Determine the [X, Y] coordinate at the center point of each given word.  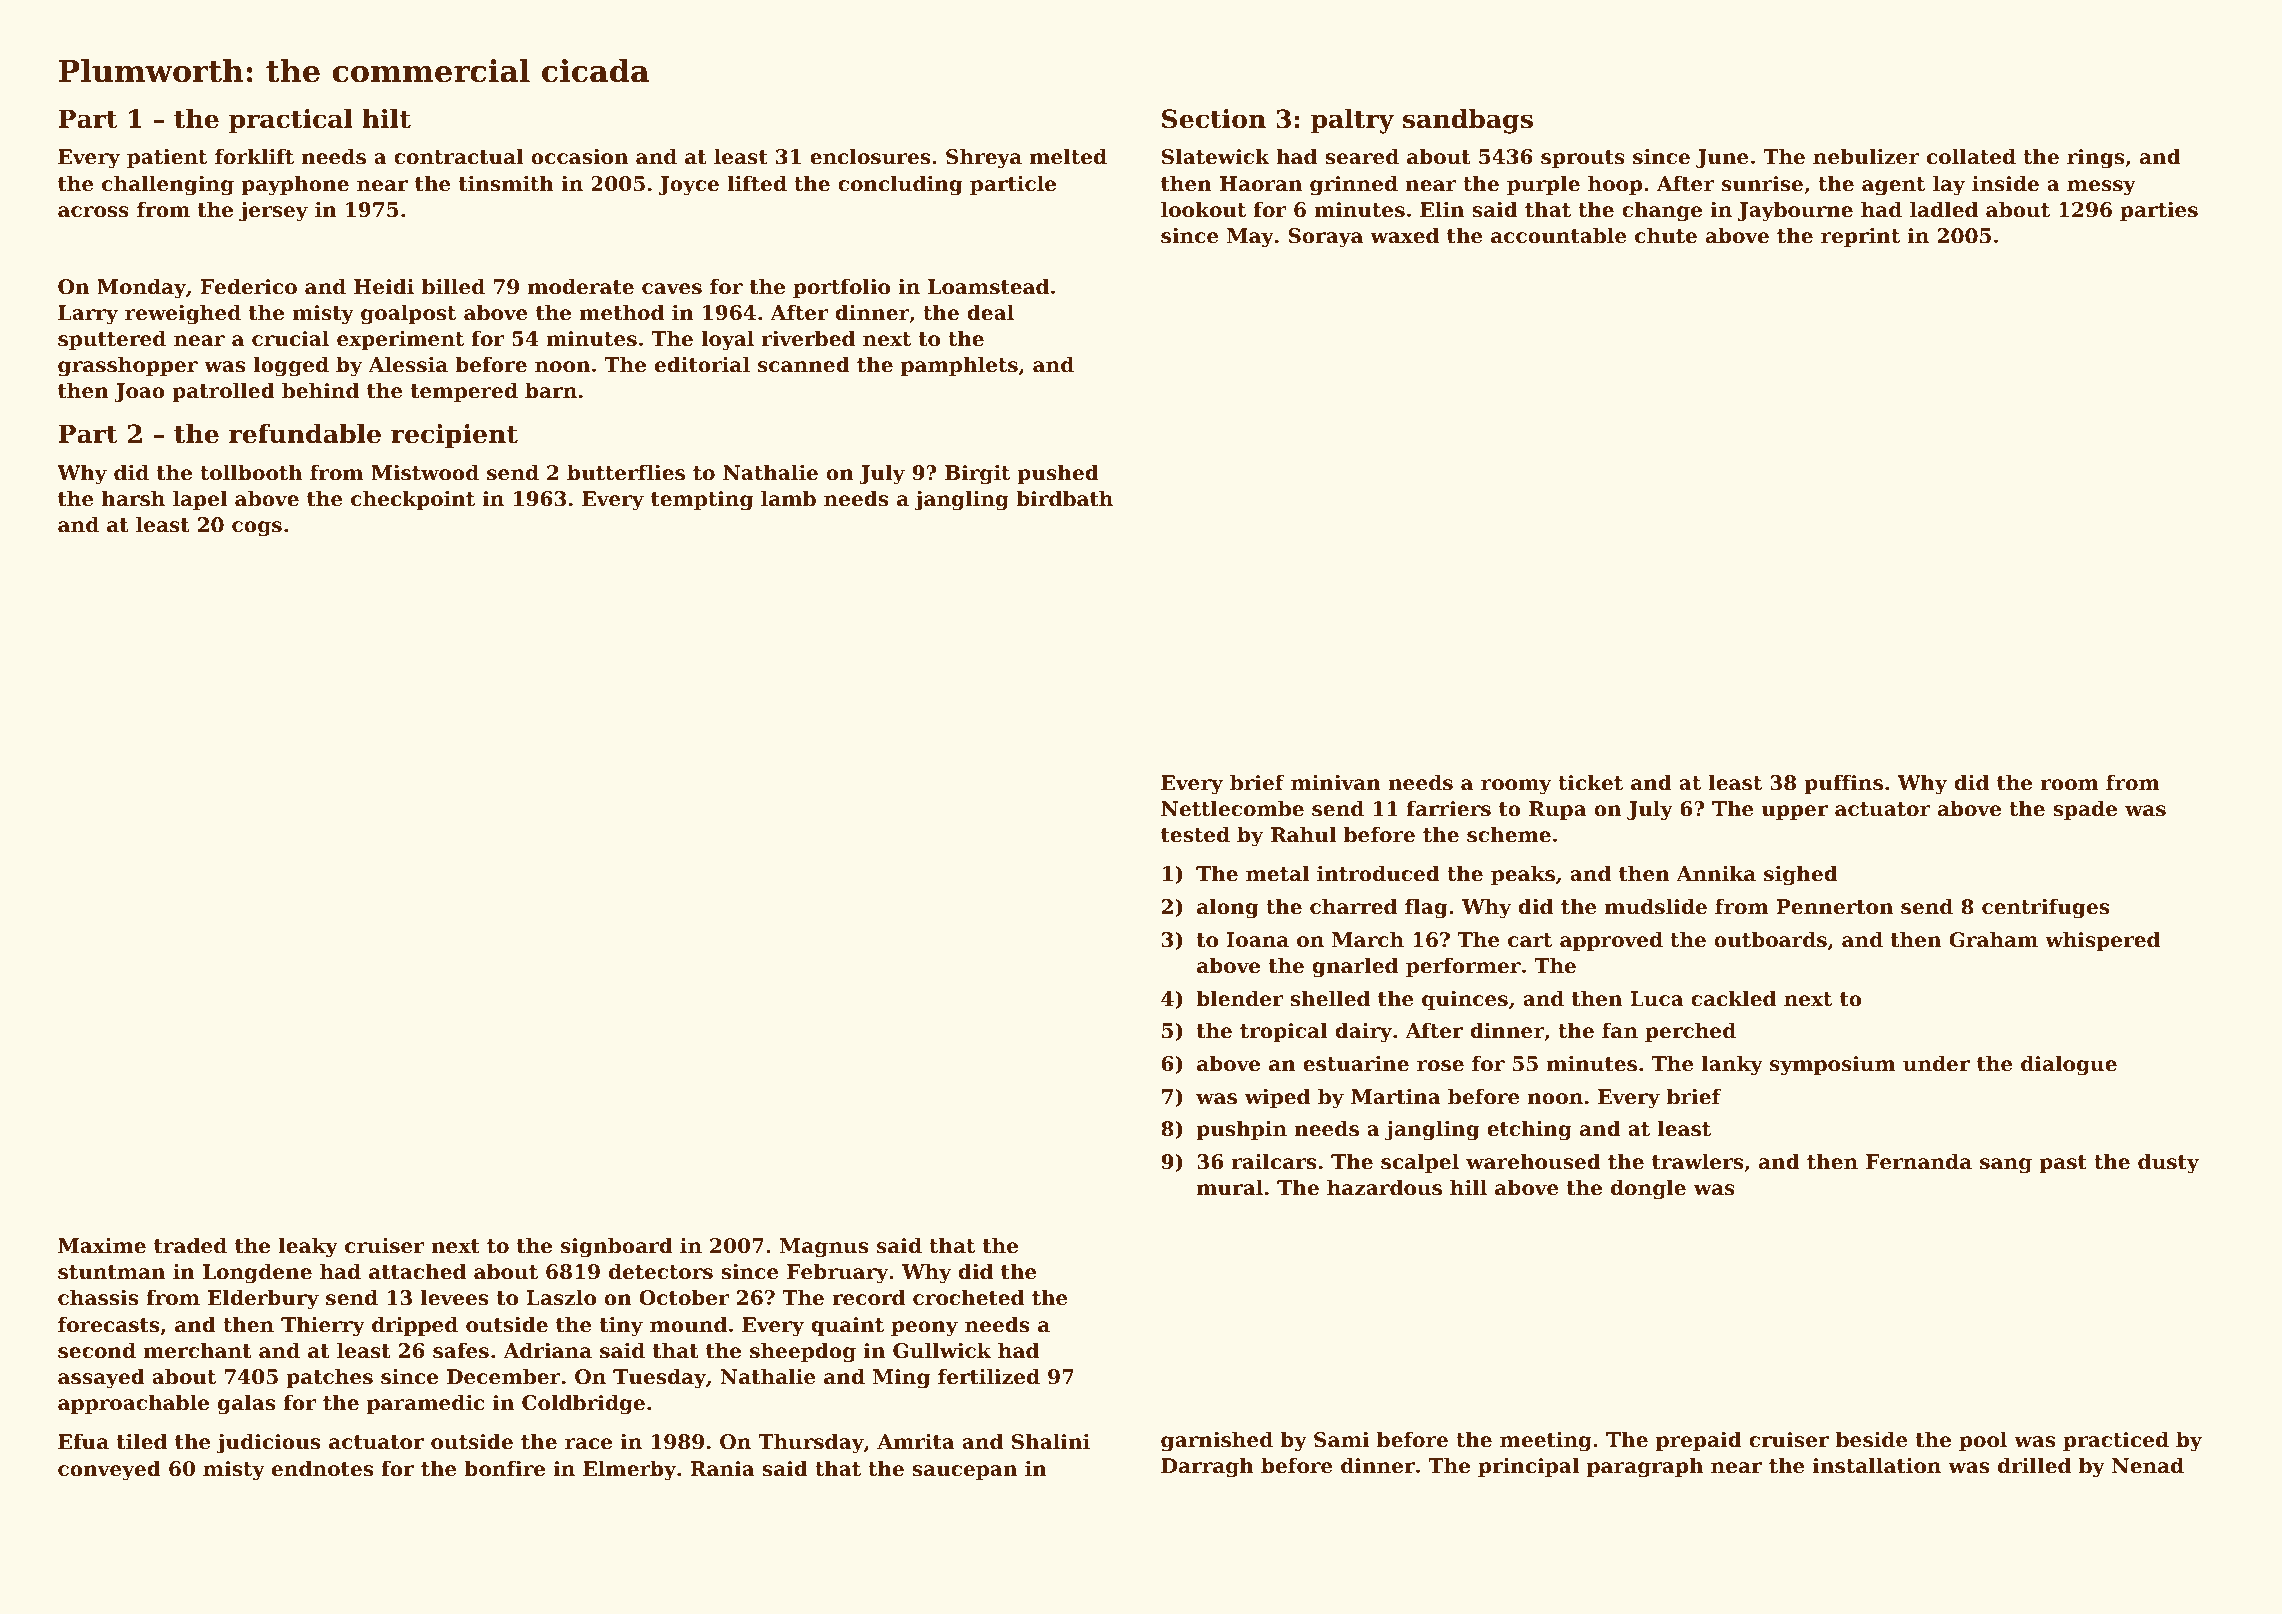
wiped [1277, 1098]
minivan [1336, 782]
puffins [1843, 784]
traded [190, 1245]
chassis [98, 1297]
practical [291, 121]
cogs [257, 529]
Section [1214, 119]
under [1936, 1063]
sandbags [1468, 121]
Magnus [824, 1248]
